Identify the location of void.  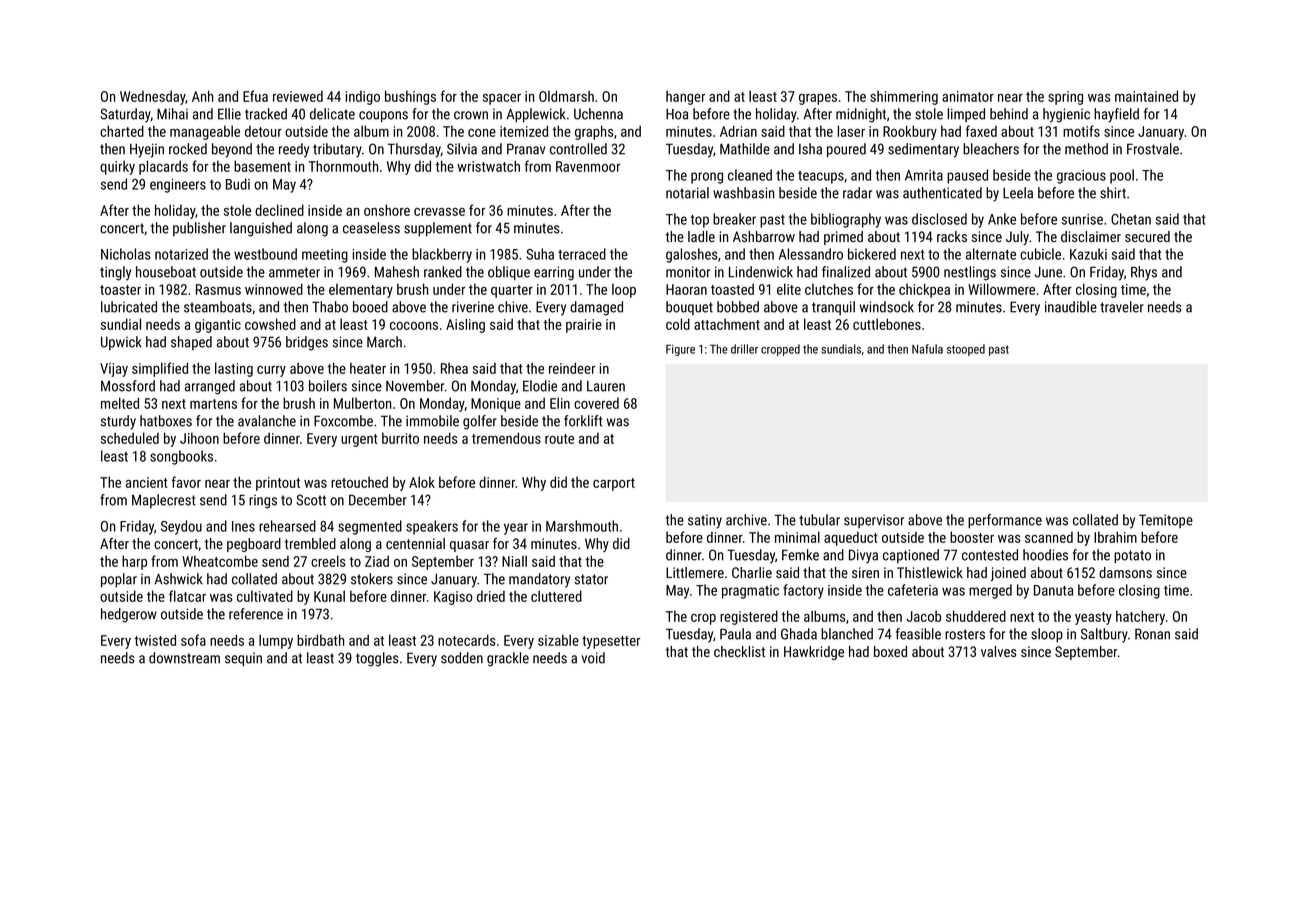
(593, 658).
